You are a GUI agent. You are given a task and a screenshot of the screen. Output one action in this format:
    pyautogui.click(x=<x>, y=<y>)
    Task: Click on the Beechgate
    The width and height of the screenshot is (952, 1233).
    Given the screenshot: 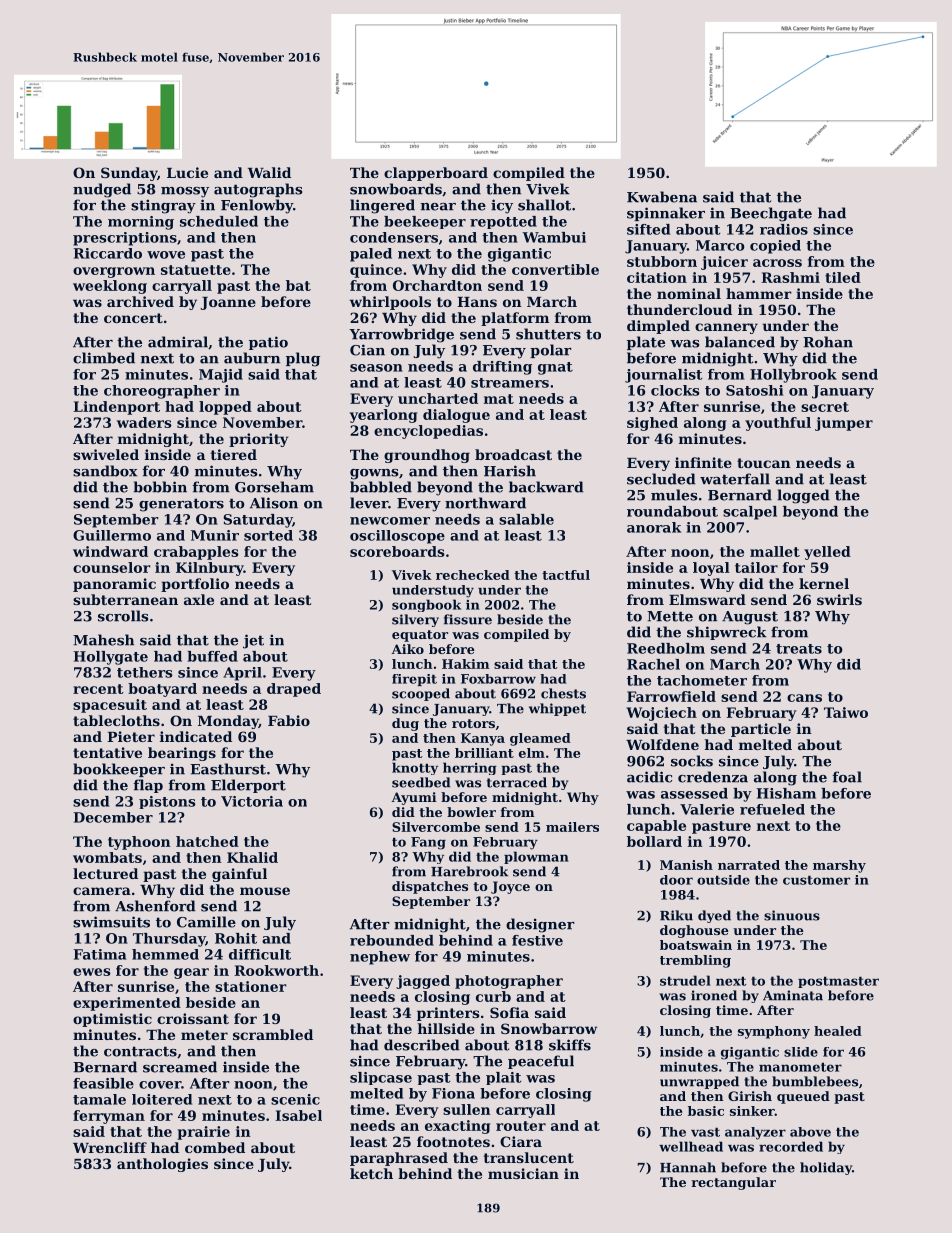 What is the action you would take?
    pyautogui.click(x=771, y=214)
